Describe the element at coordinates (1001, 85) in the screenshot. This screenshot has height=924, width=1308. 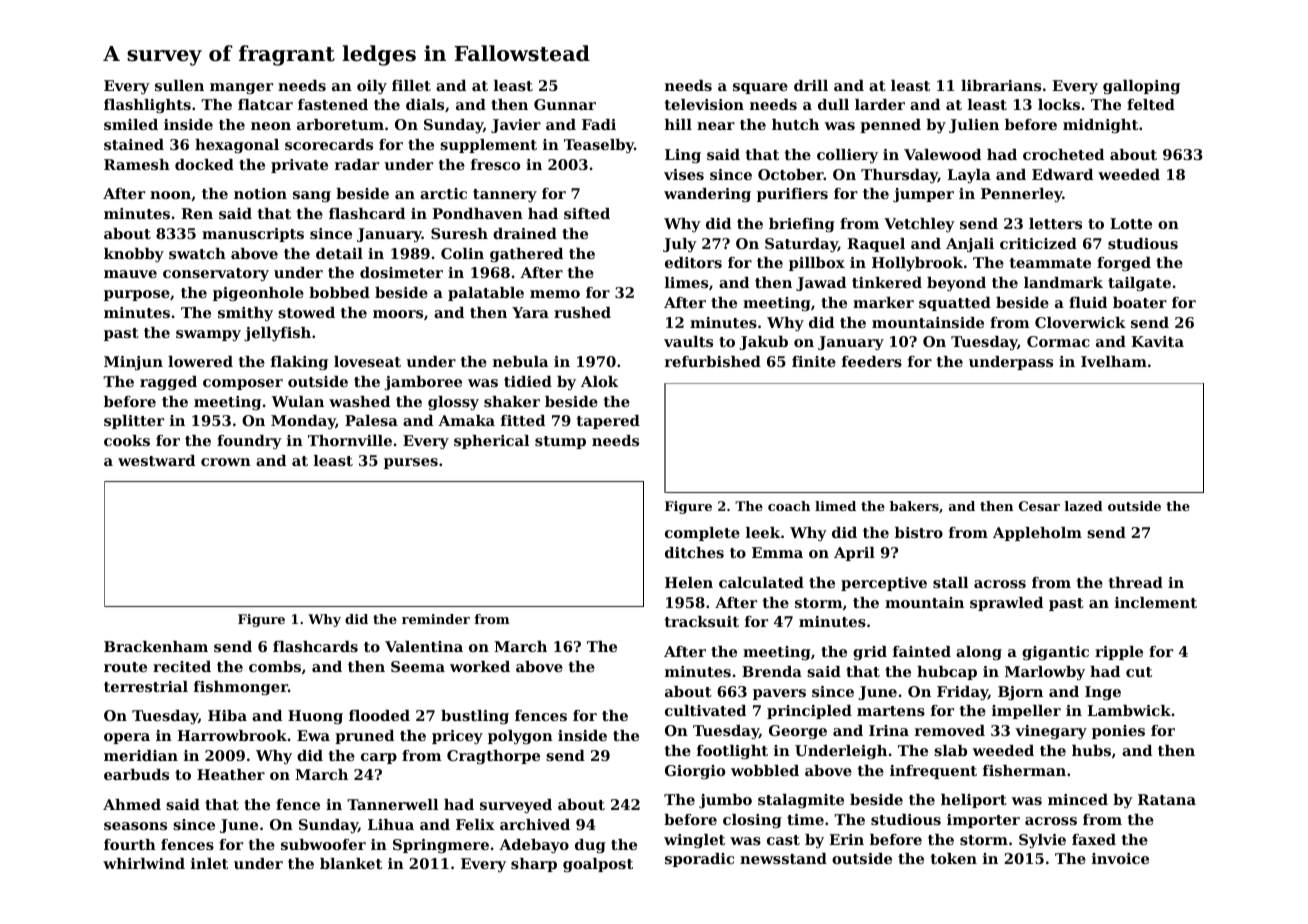
I see `librarians` at that location.
